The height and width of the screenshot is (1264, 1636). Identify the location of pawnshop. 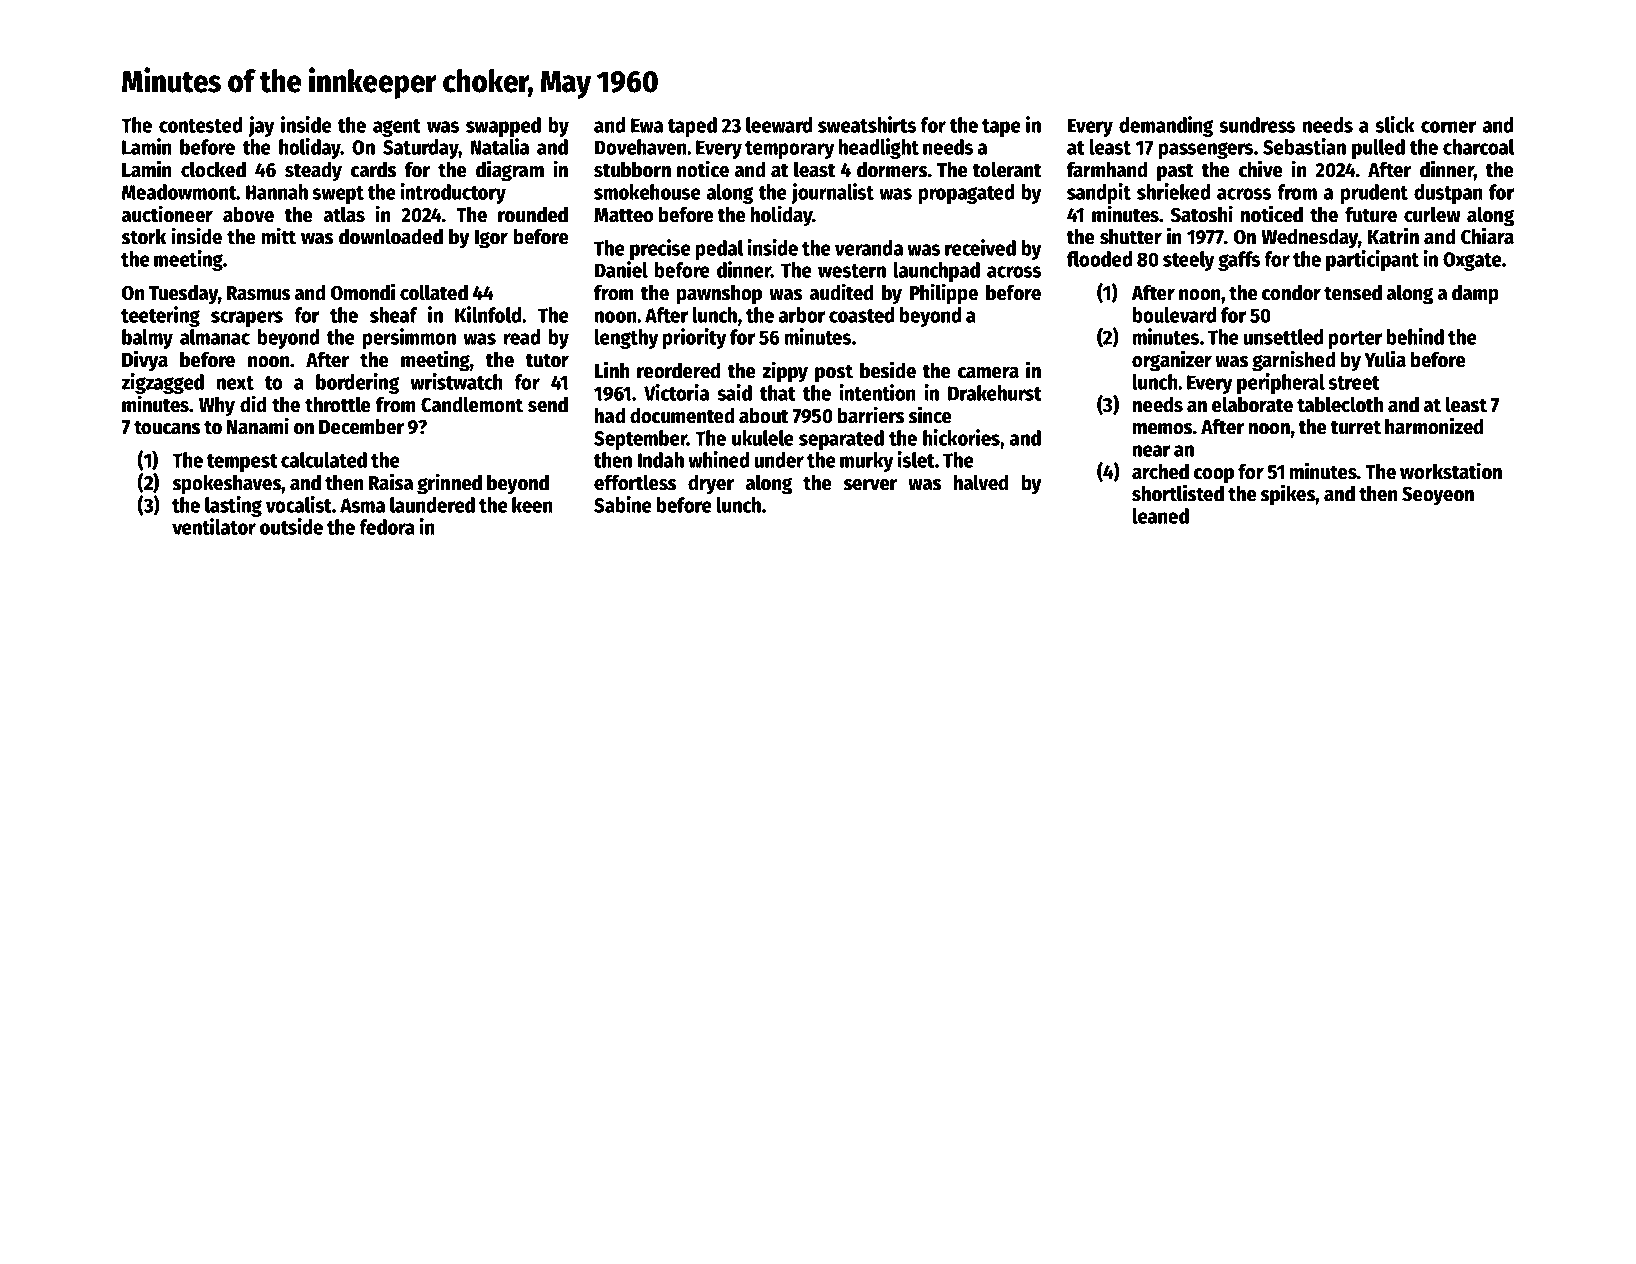
(719, 294).
